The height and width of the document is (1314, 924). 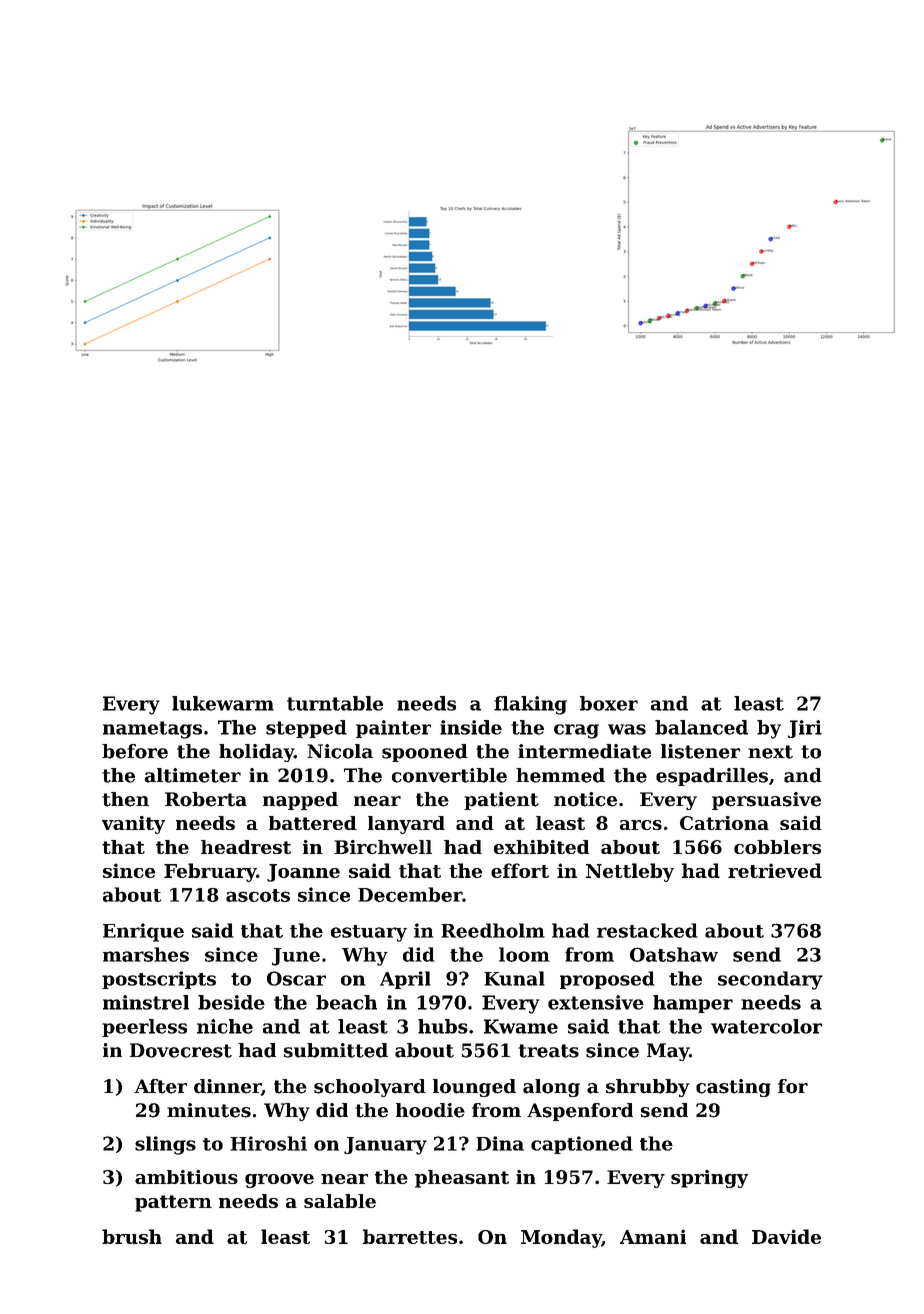 I want to click on brush, so click(x=132, y=1236).
